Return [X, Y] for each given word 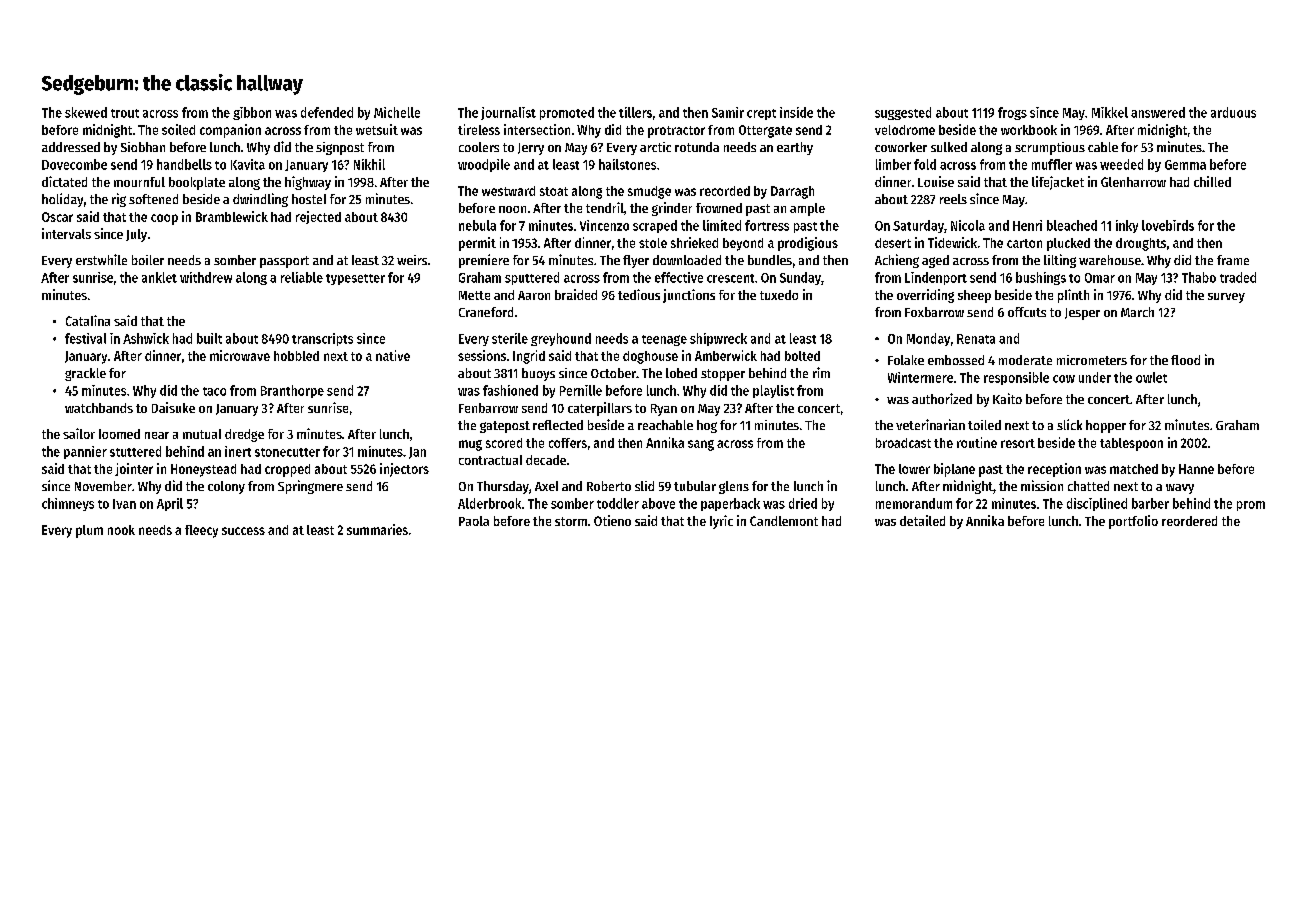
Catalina [88, 320]
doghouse [650, 357]
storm [571, 521]
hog [707, 426]
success [243, 531]
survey [1226, 298]
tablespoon [1131, 444]
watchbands [99, 408]
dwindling [260, 200]
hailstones [627, 164]
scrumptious [1050, 148]
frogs [1012, 113]
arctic [655, 147]
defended [327, 112]
